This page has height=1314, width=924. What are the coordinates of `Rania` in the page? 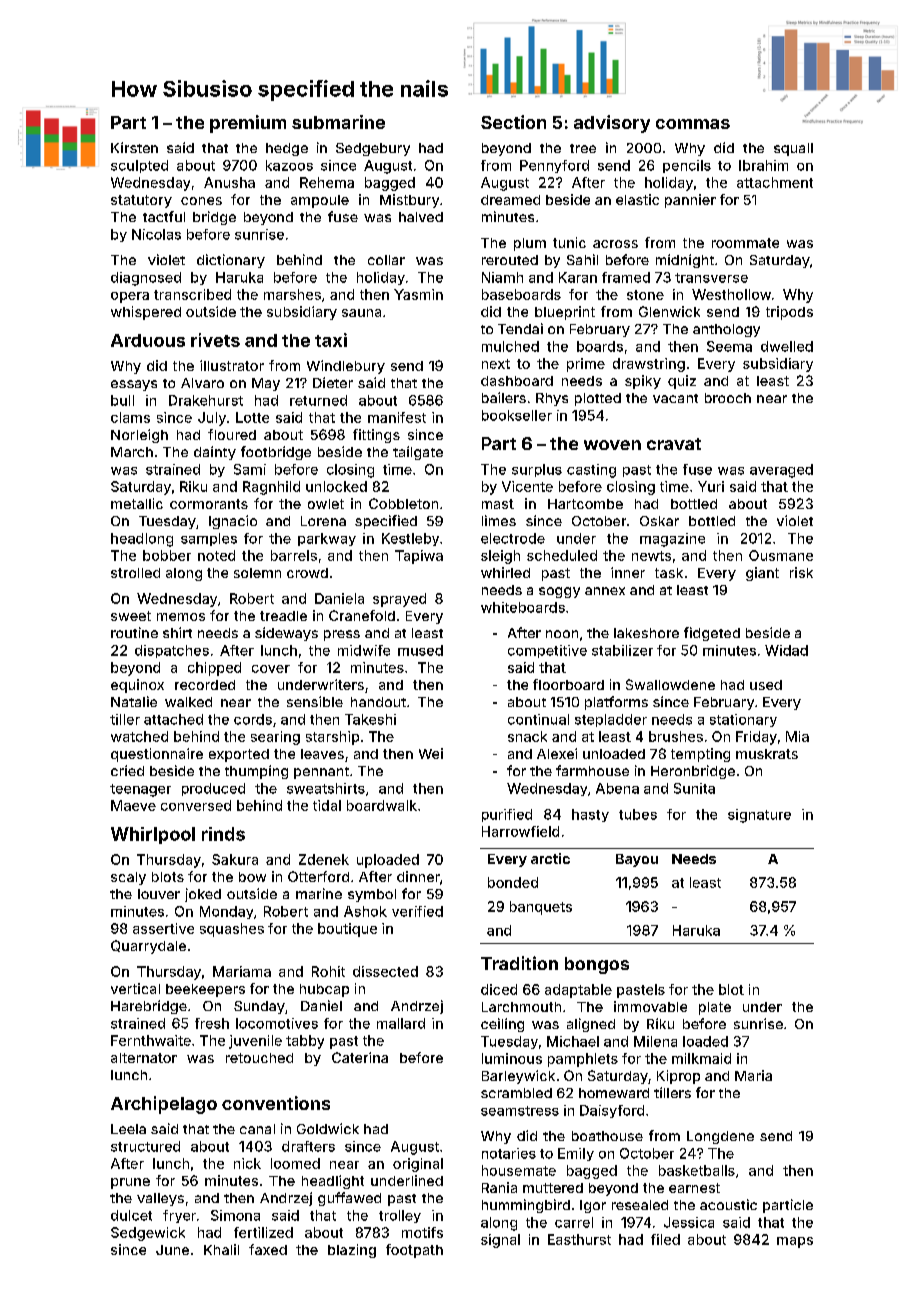 It's located at (499, 1187).
